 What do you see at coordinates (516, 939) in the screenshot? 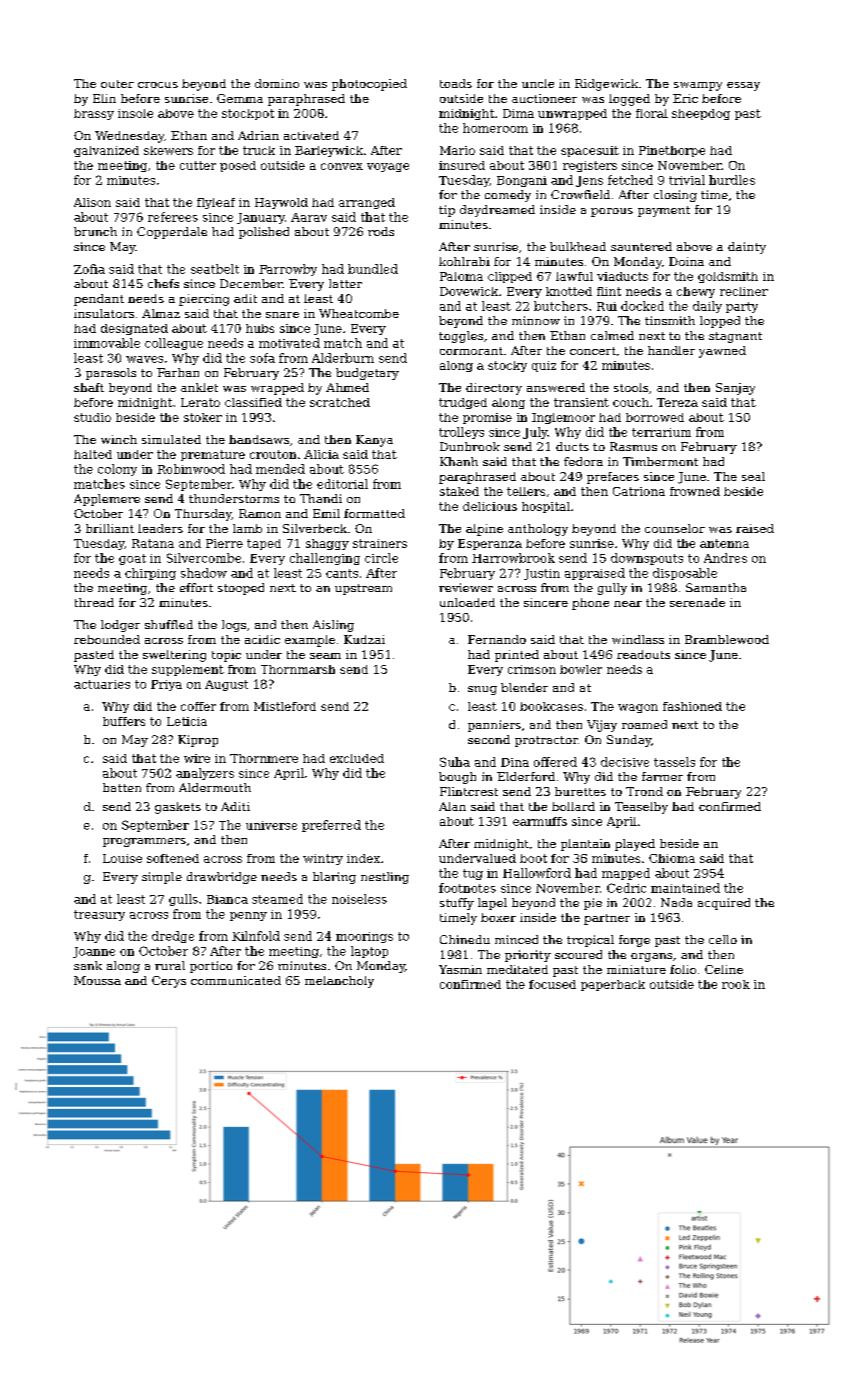
I see `minced` at bounding box center [516, 939].
